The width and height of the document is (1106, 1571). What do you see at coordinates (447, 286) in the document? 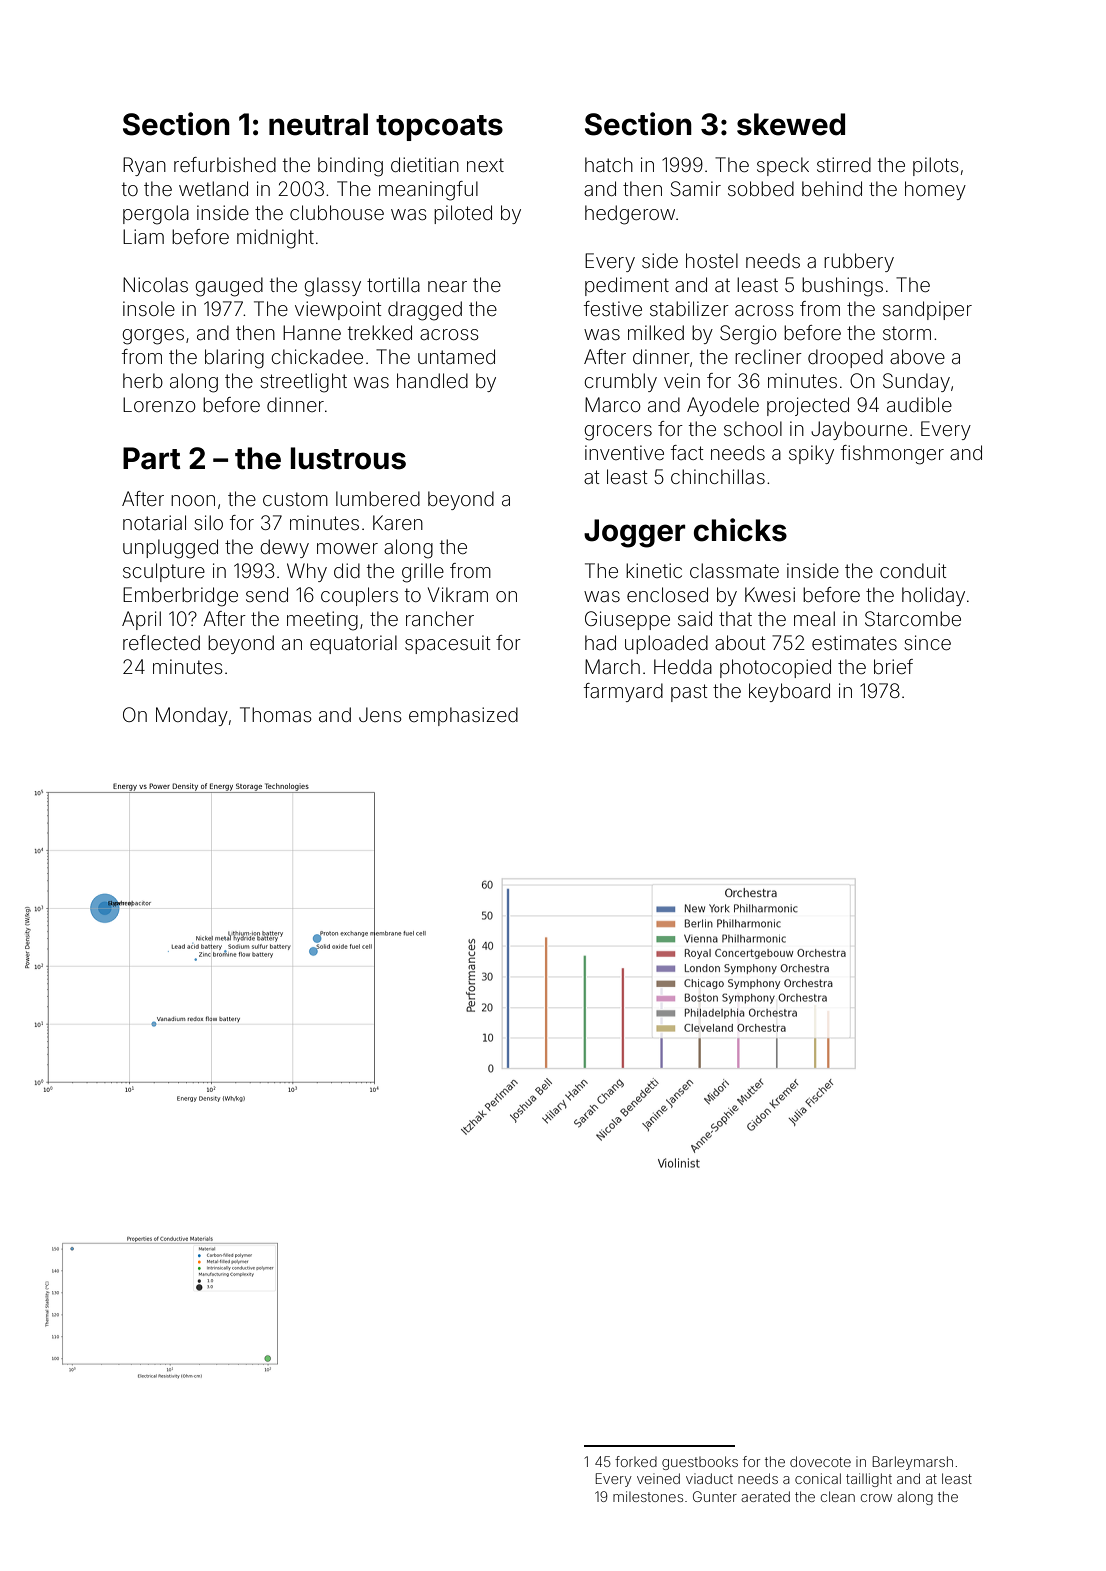
I see `near` at bounding box center [447, 286].
